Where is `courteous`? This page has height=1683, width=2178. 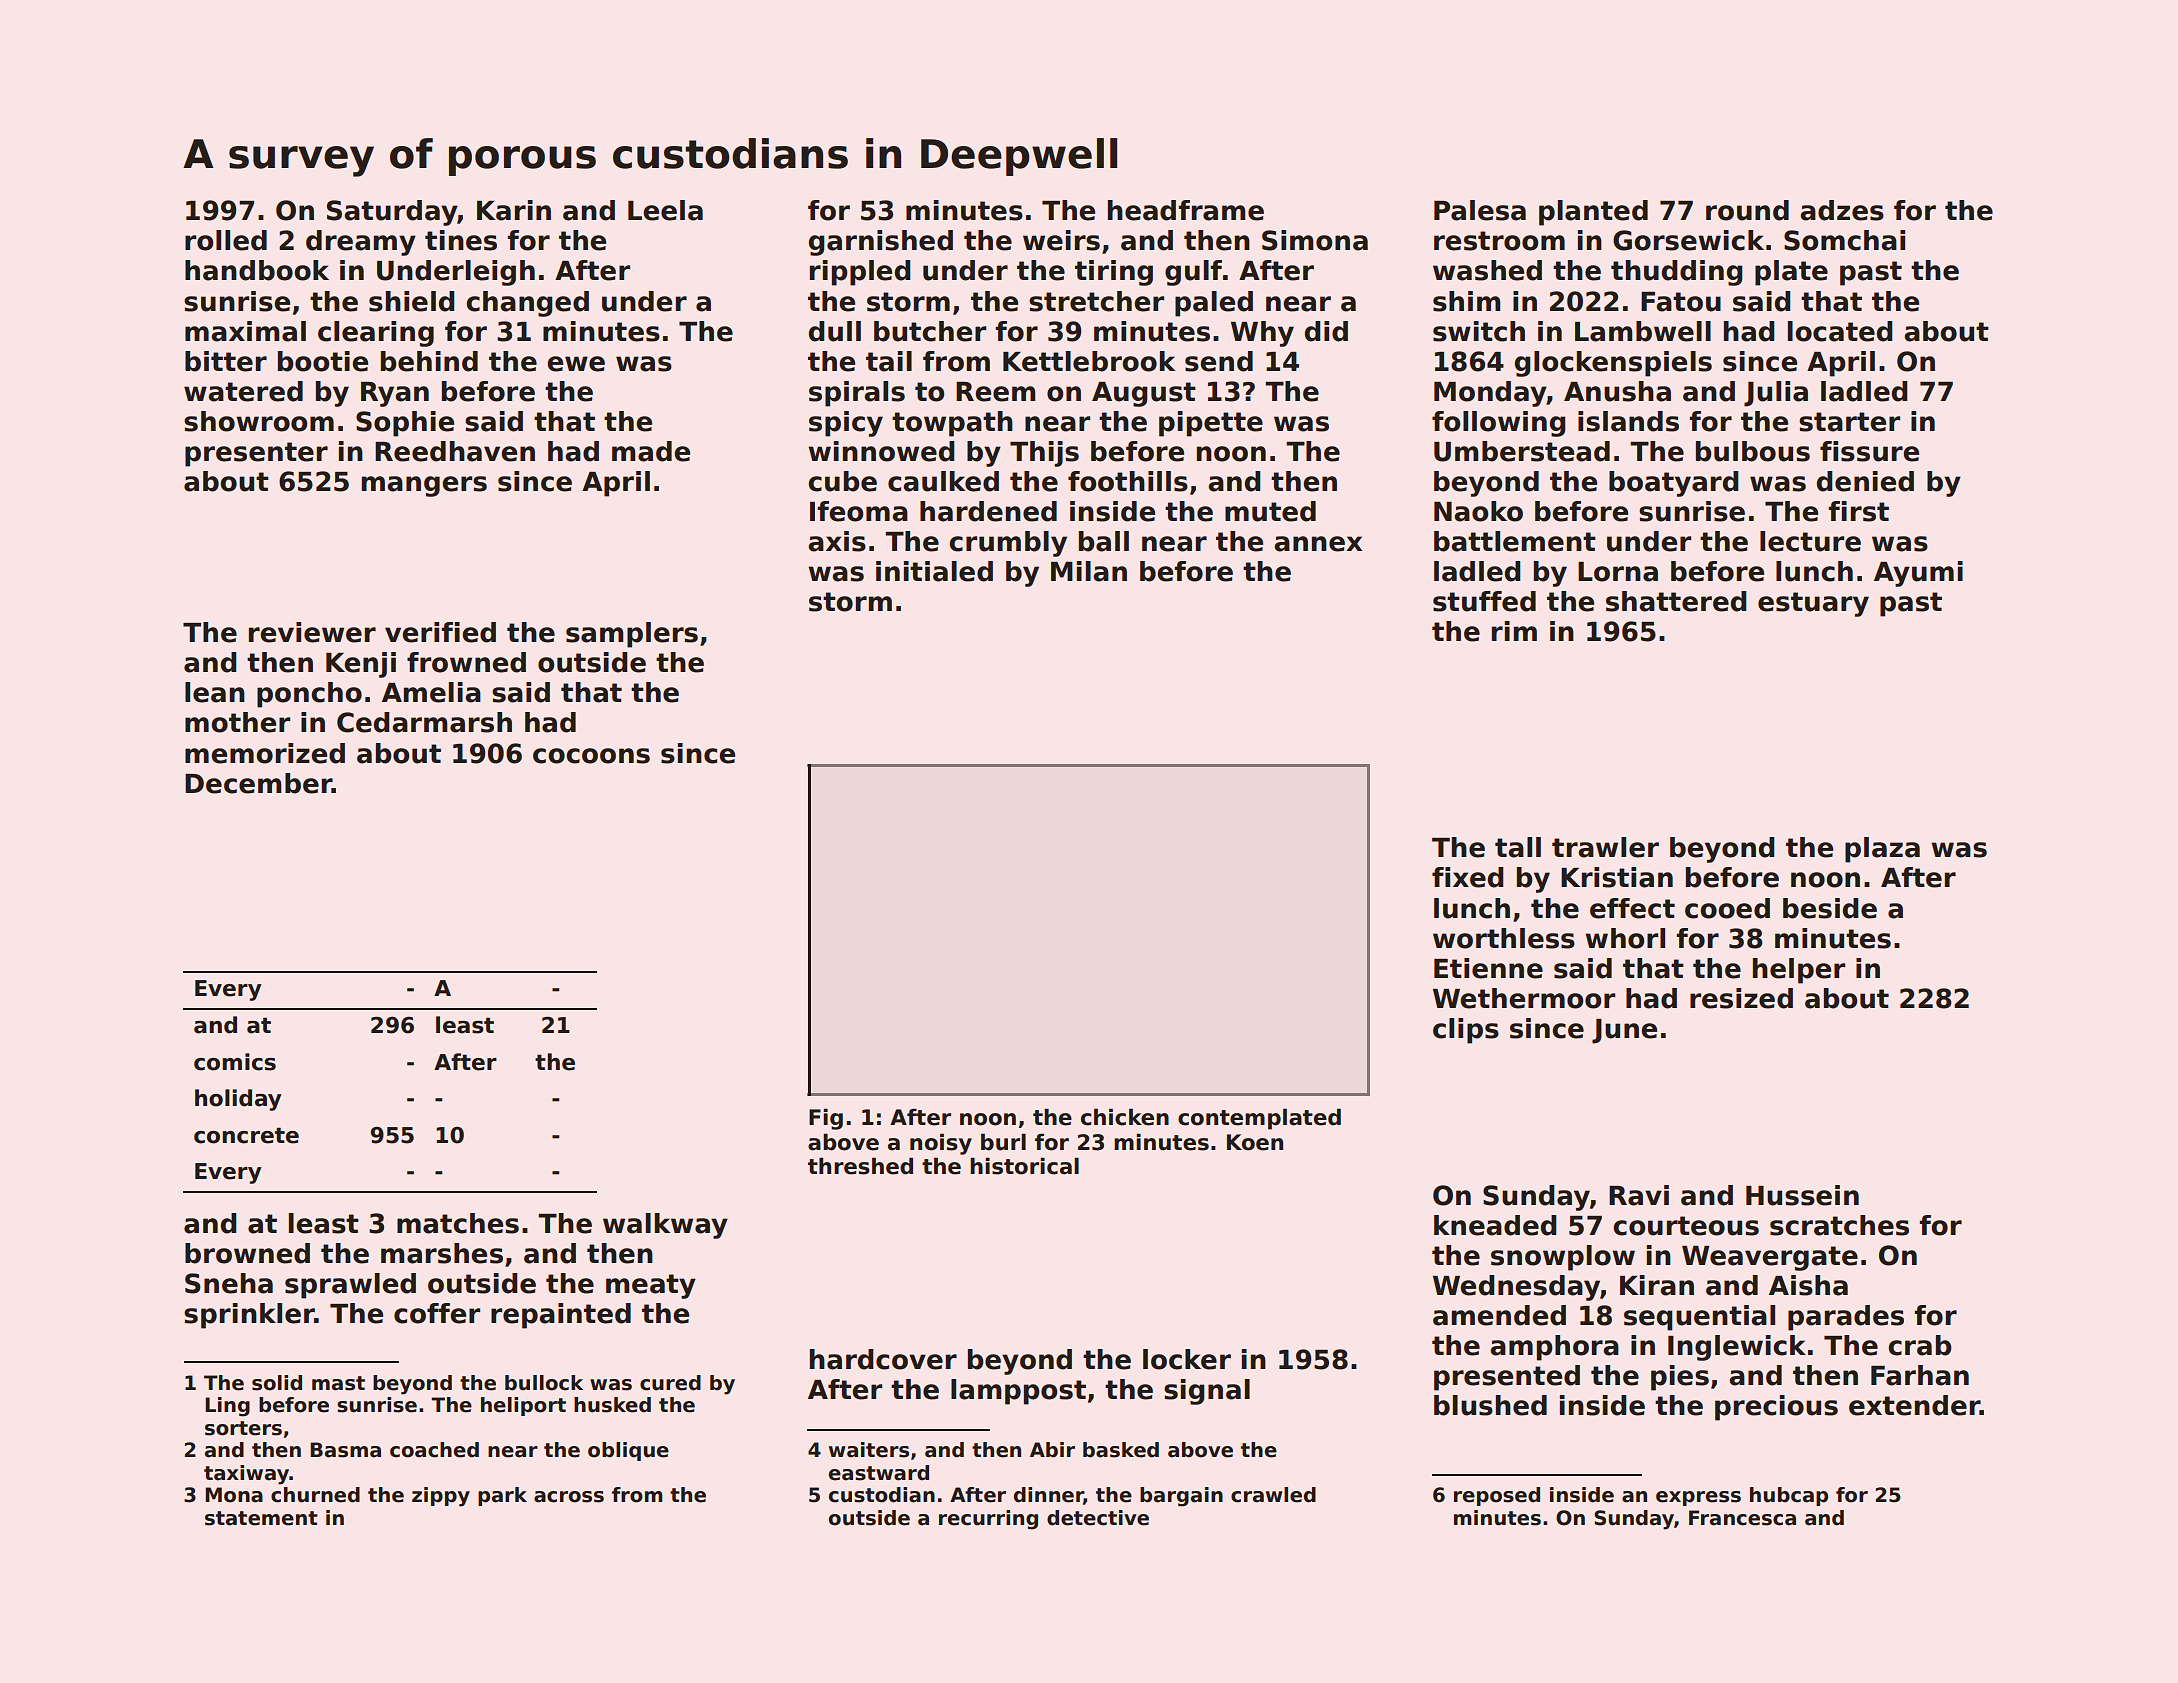
courteous is located at coordinates (1686, 1226).
